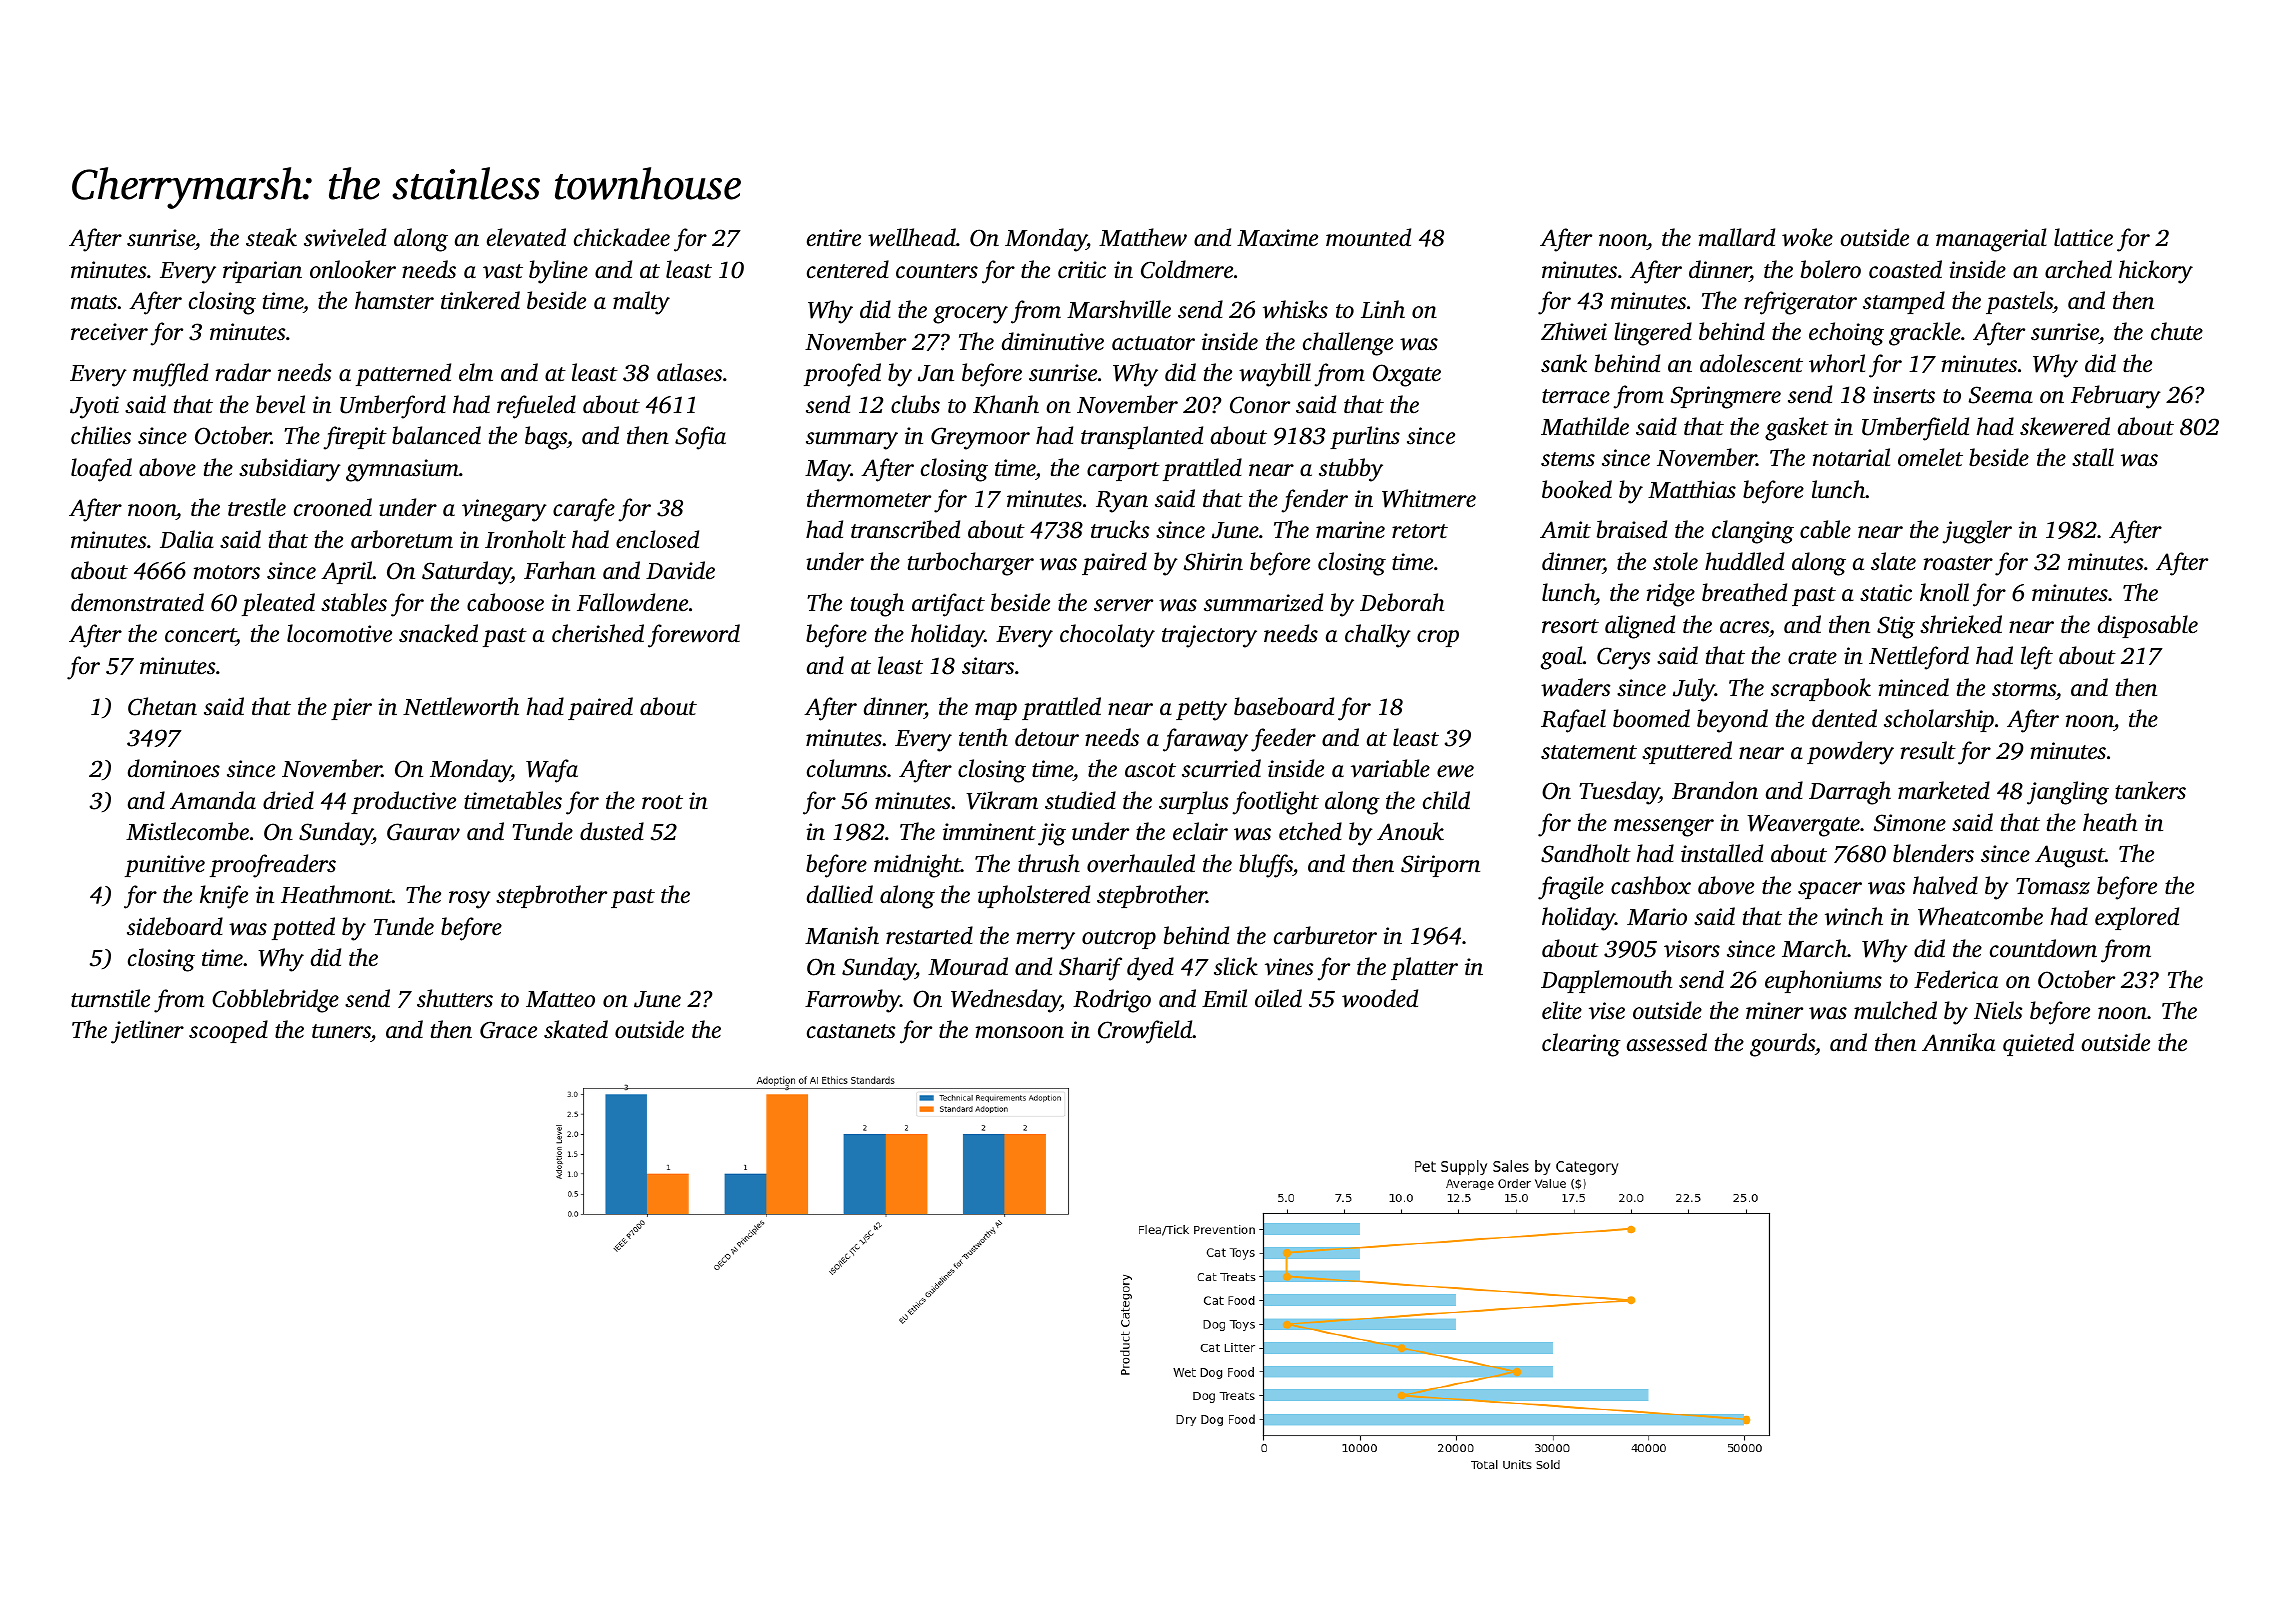 The width and height of the screenshot is (2292, 1620). Describe the element at coordinates (1107, 636) in the screenshot. I see `chocolaty` at that location.
